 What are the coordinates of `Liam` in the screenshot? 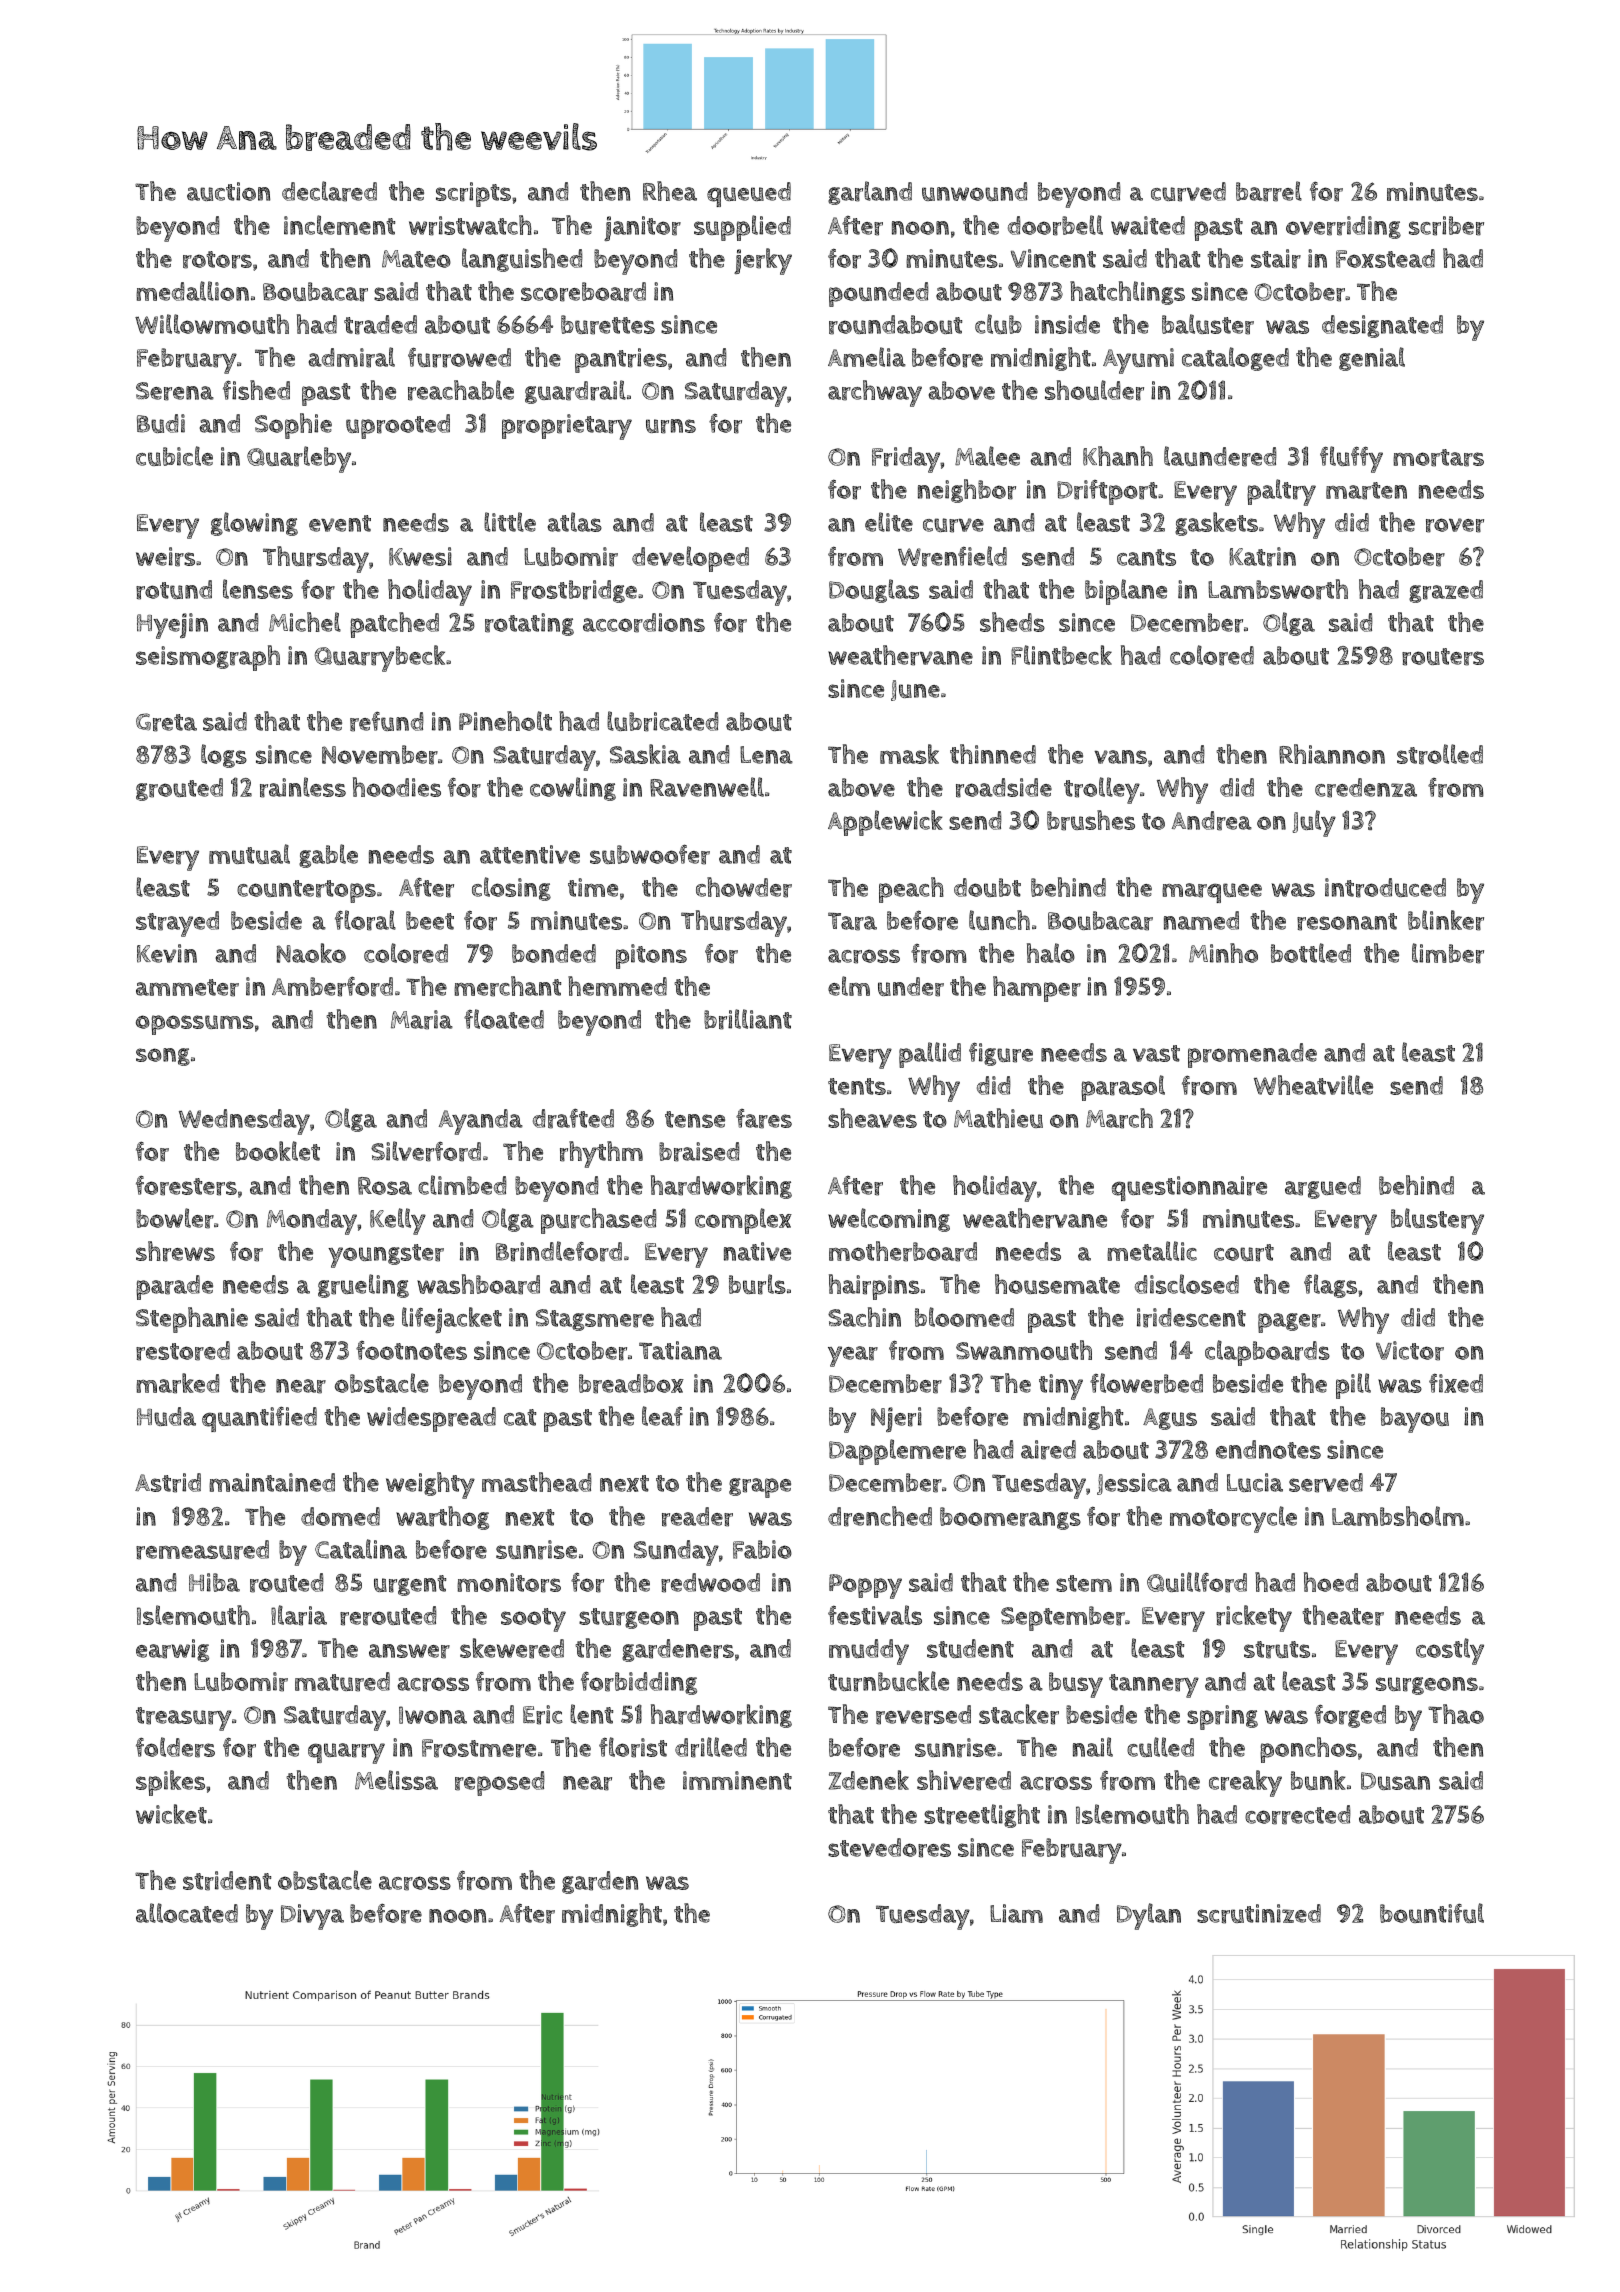 It's located at (1016, 1913).
